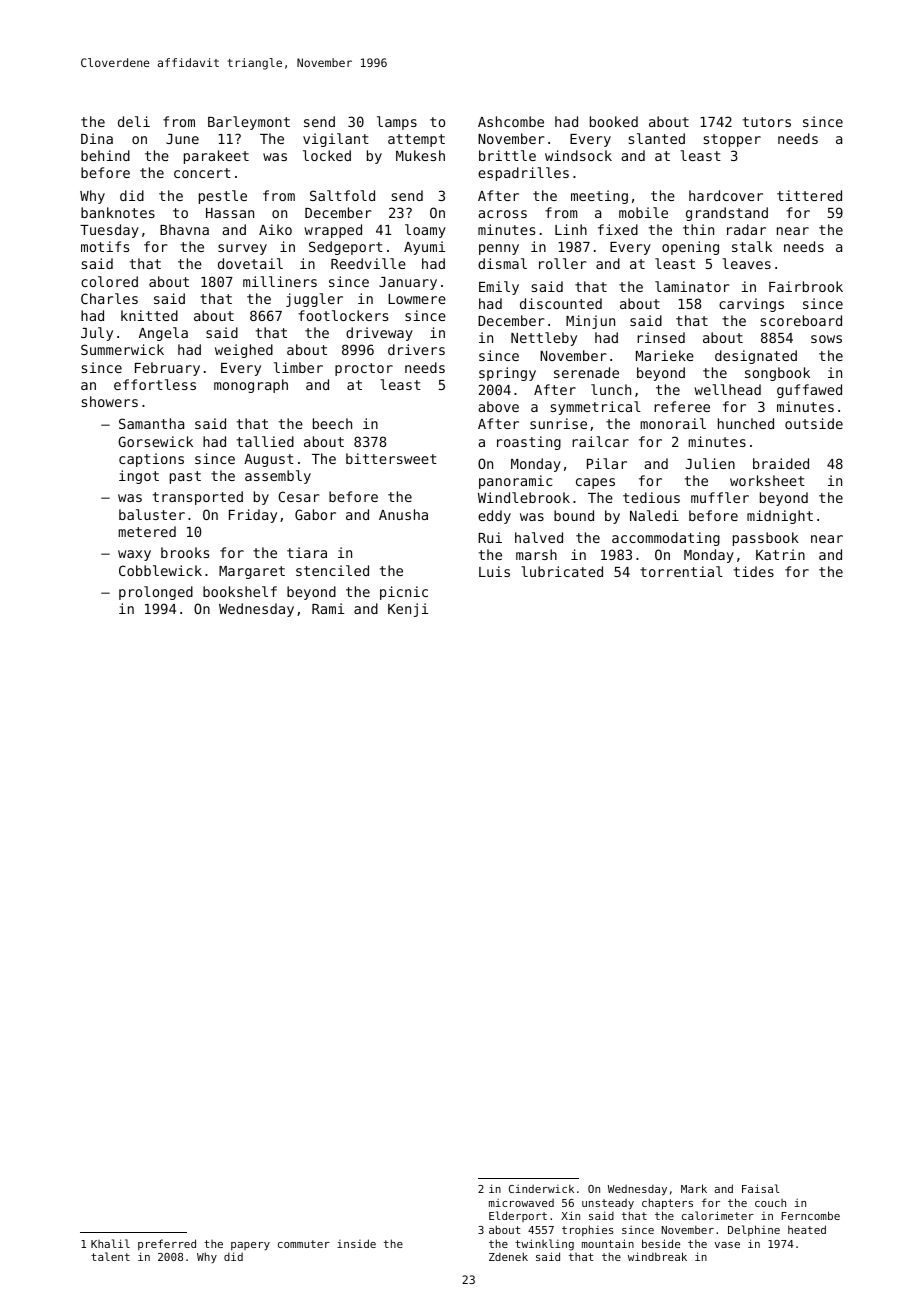  What do you see at coordinates (265, 441) in the screenshot?
I see `tallied` at bounding box center [265, 441].
